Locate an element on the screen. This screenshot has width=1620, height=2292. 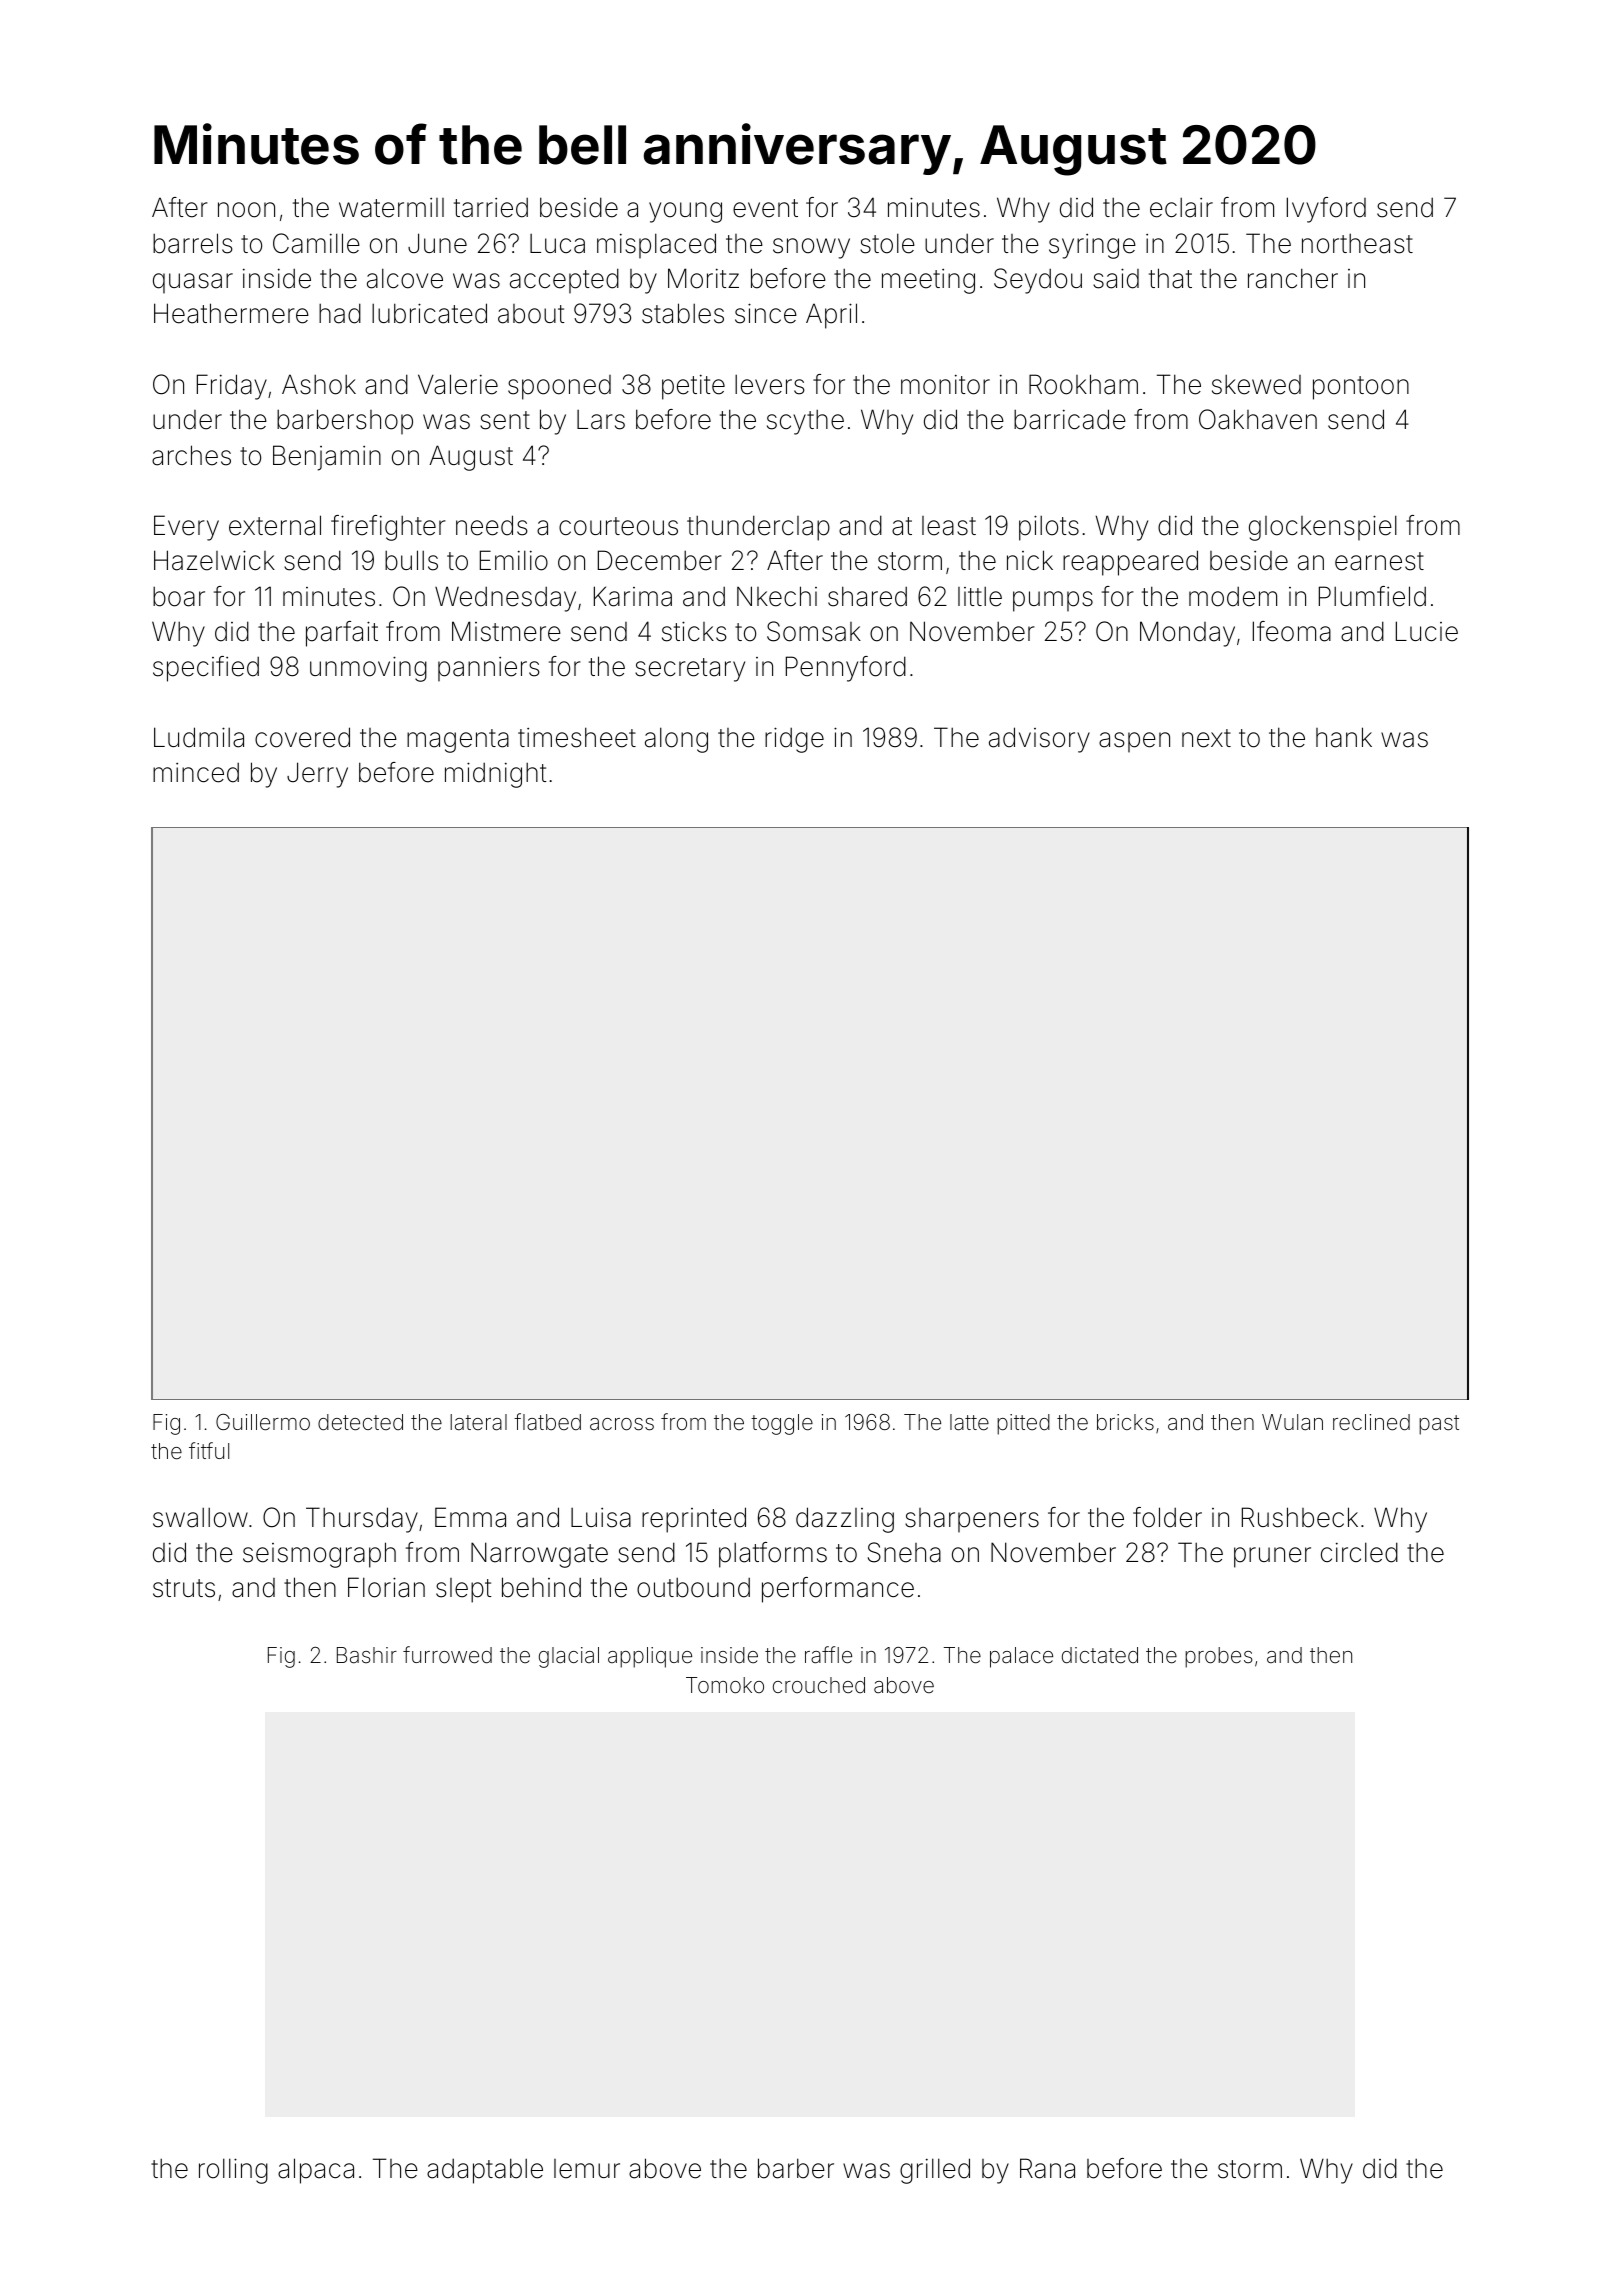
past is located at coordinates (1439, 1425).
